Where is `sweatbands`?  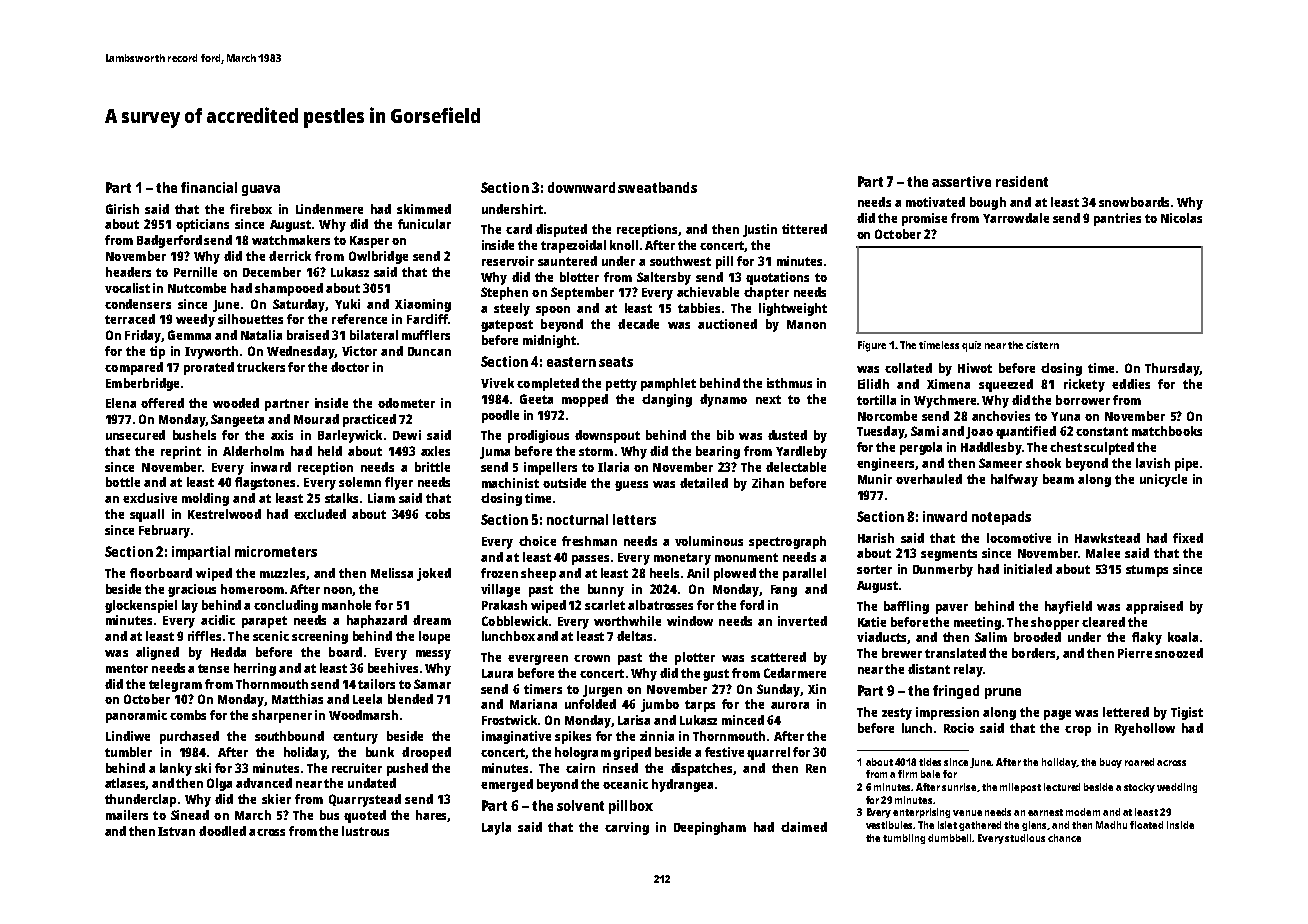
sweatbands is located at coordinates (657, 187).
